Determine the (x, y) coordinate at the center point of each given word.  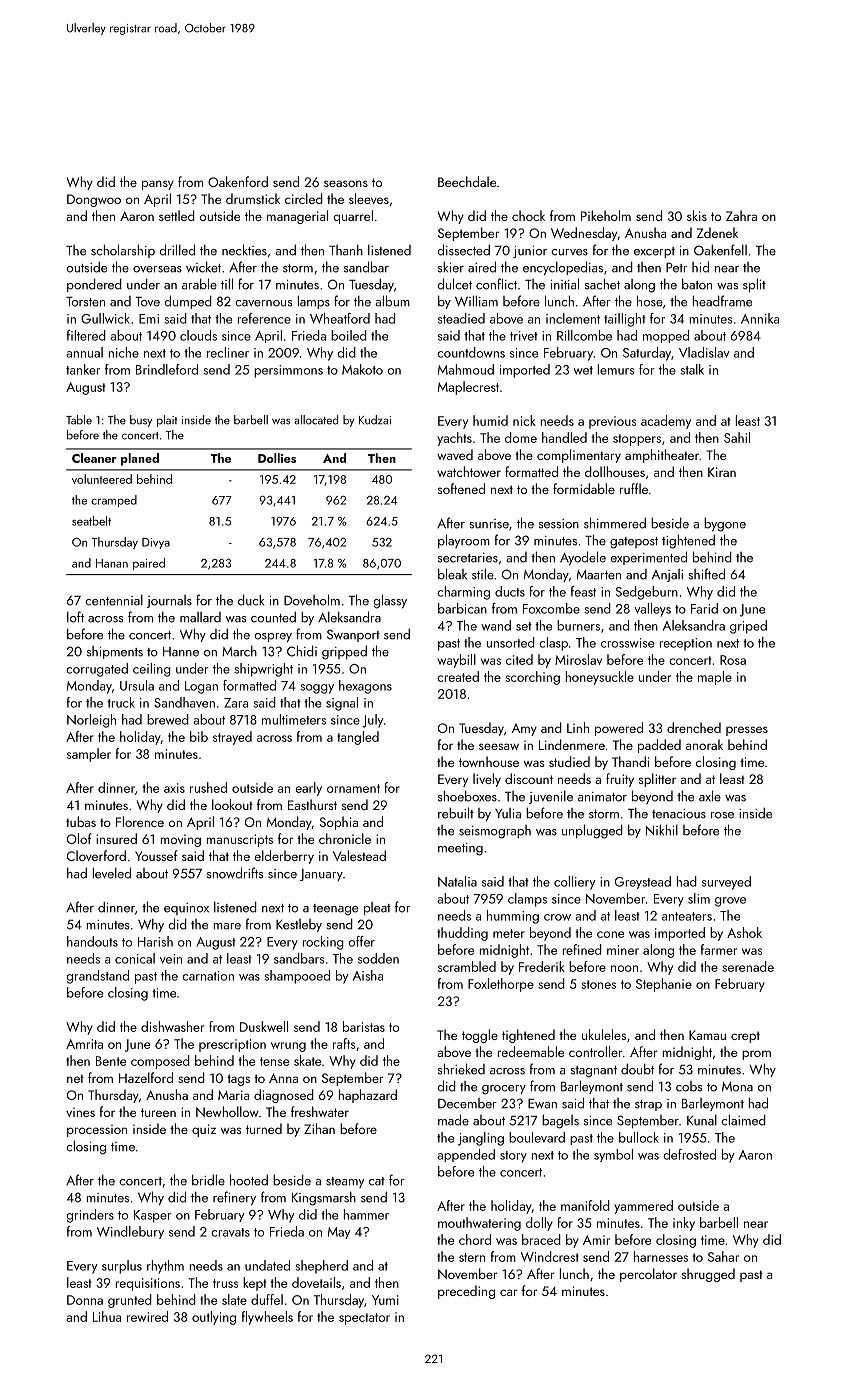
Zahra (741, 215)
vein (171, 959)
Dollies (277, 458)
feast (583, 591)
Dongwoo (94, 200)
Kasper (153, 1216)
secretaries (468, 558)
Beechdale (467, 181)
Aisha (368, 975)
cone (610, 934)
